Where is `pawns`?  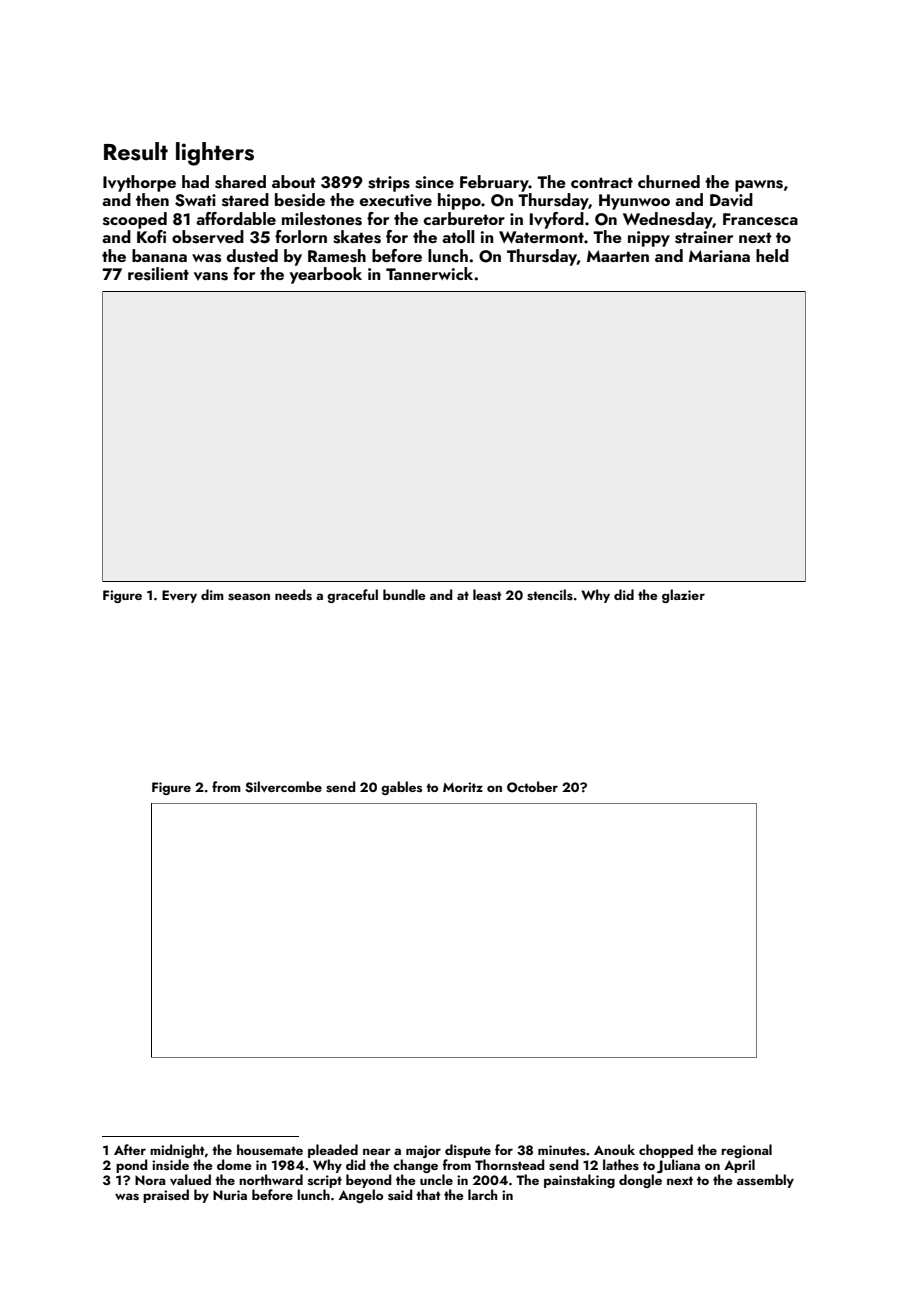 pawns is located at coordinates (759, 186).
